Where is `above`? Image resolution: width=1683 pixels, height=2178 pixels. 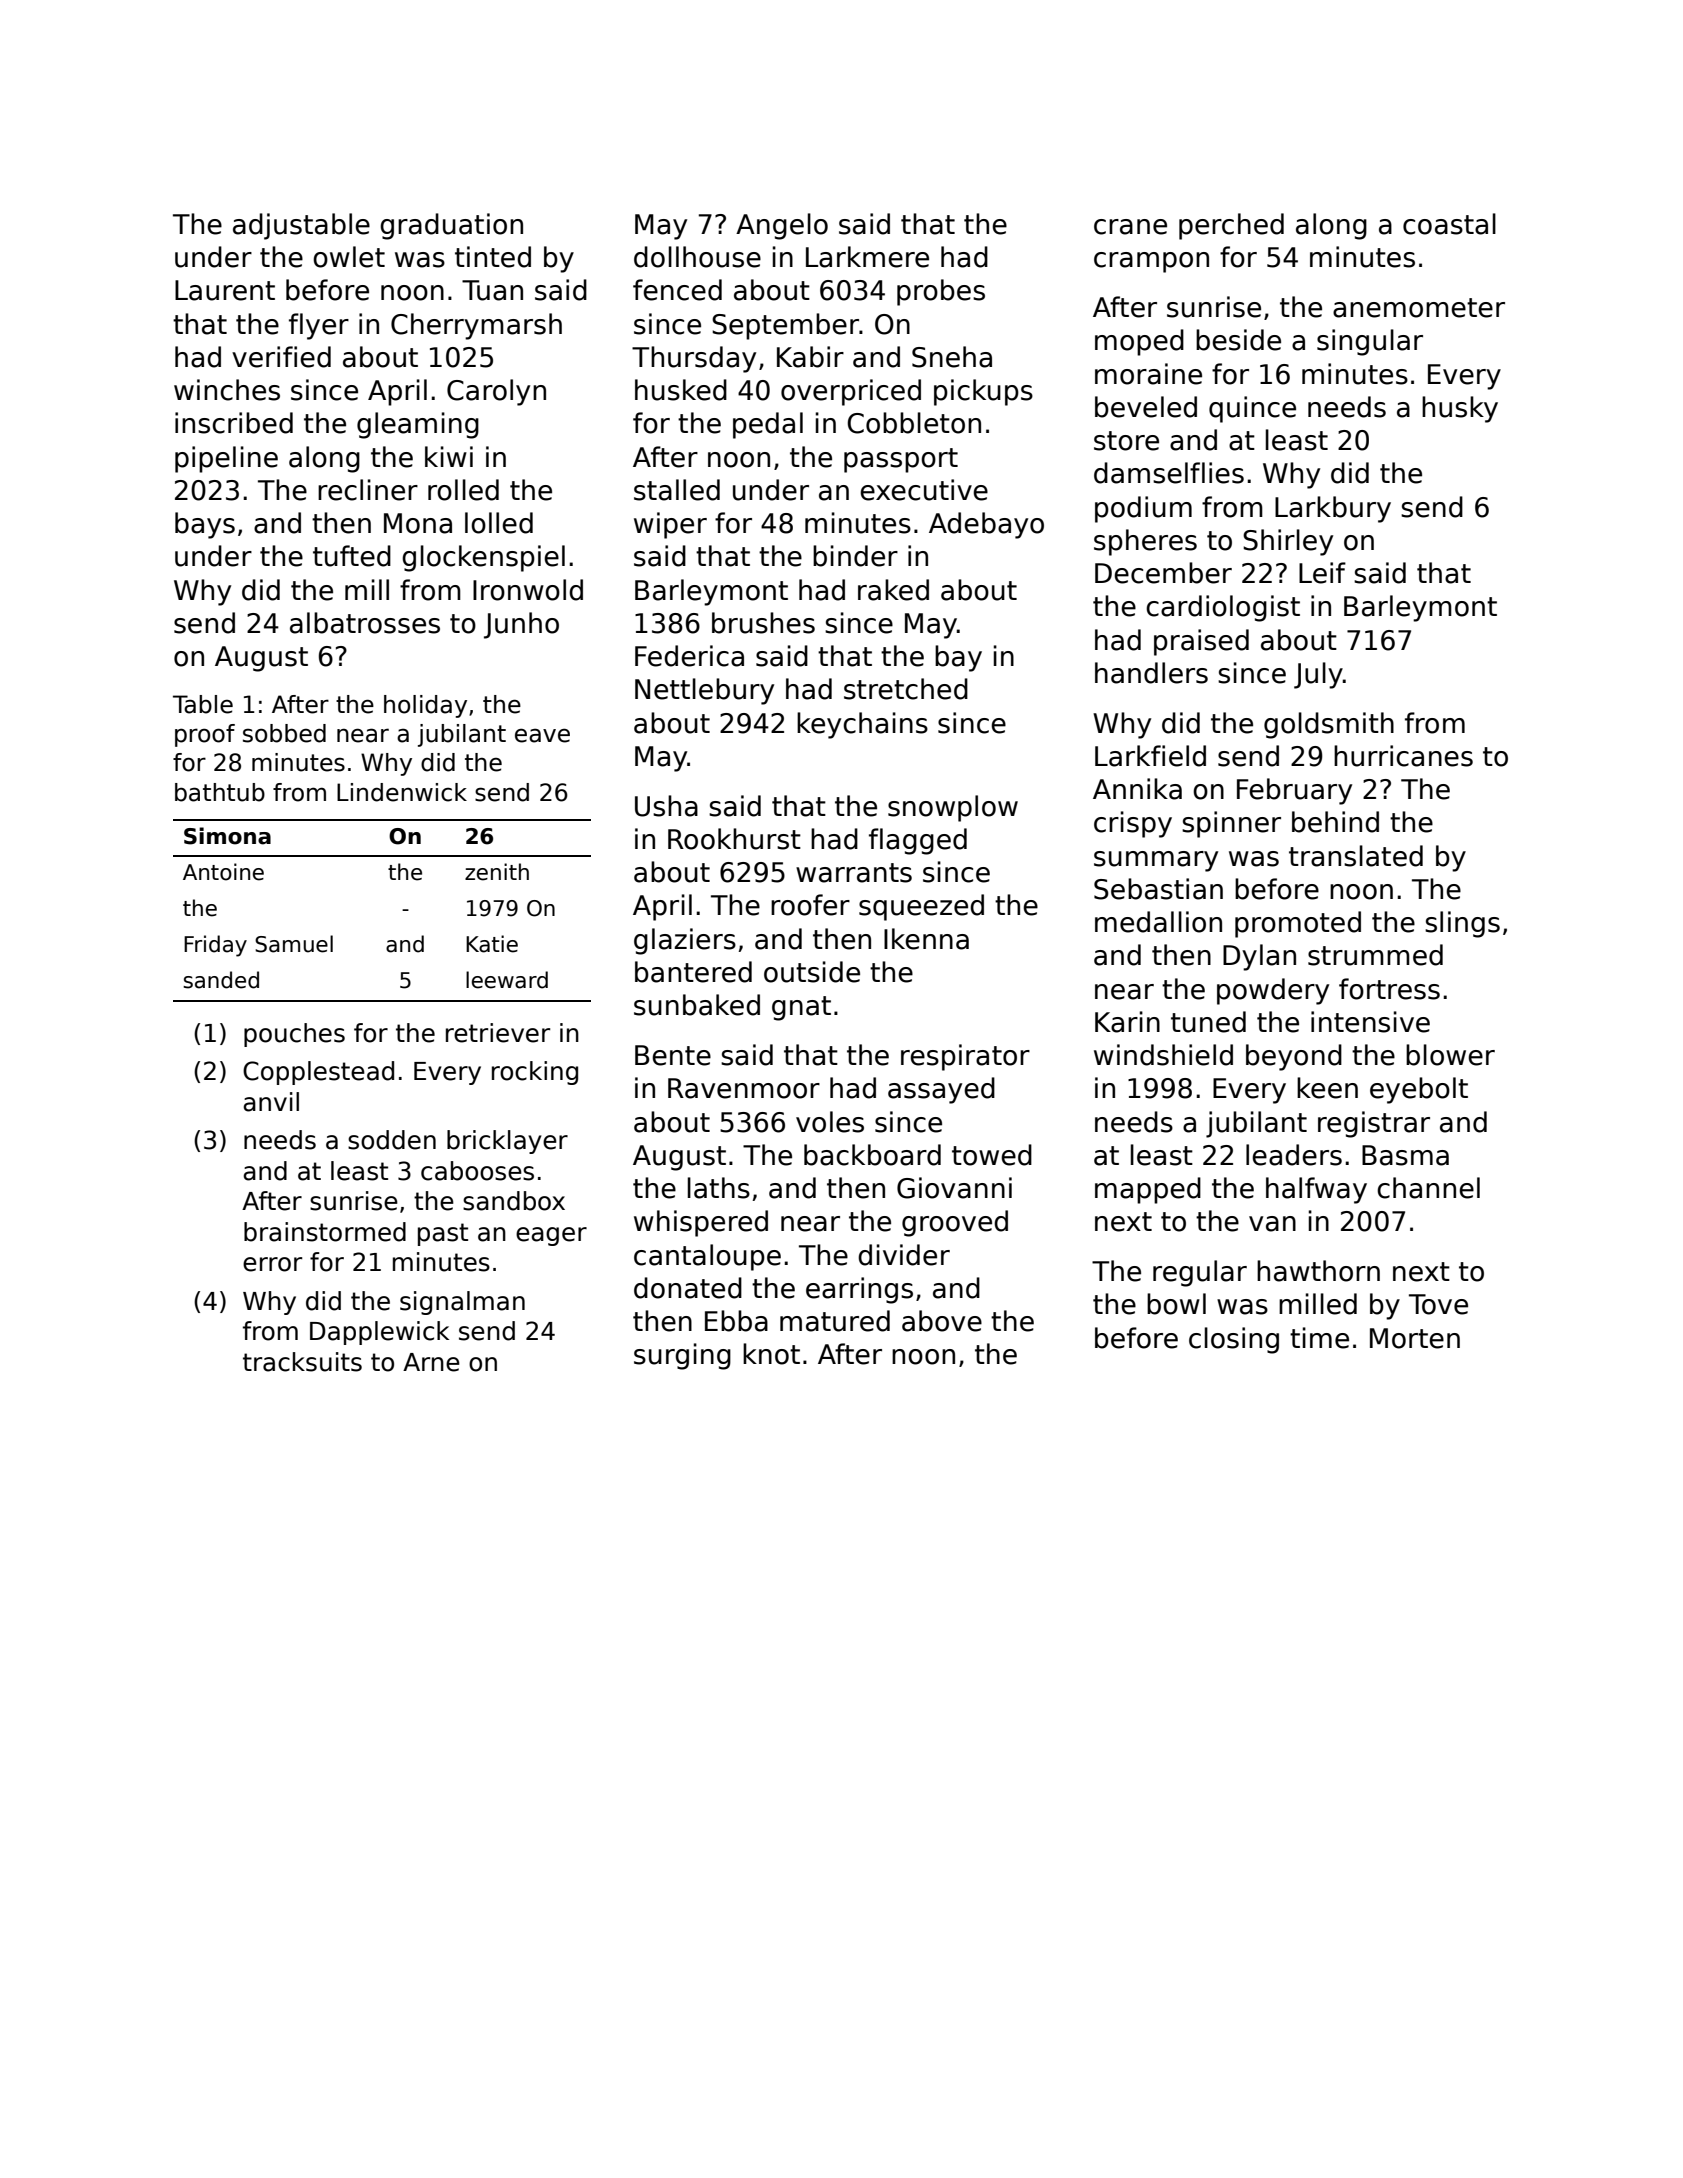
above is located at coordinates (942, 1321).
